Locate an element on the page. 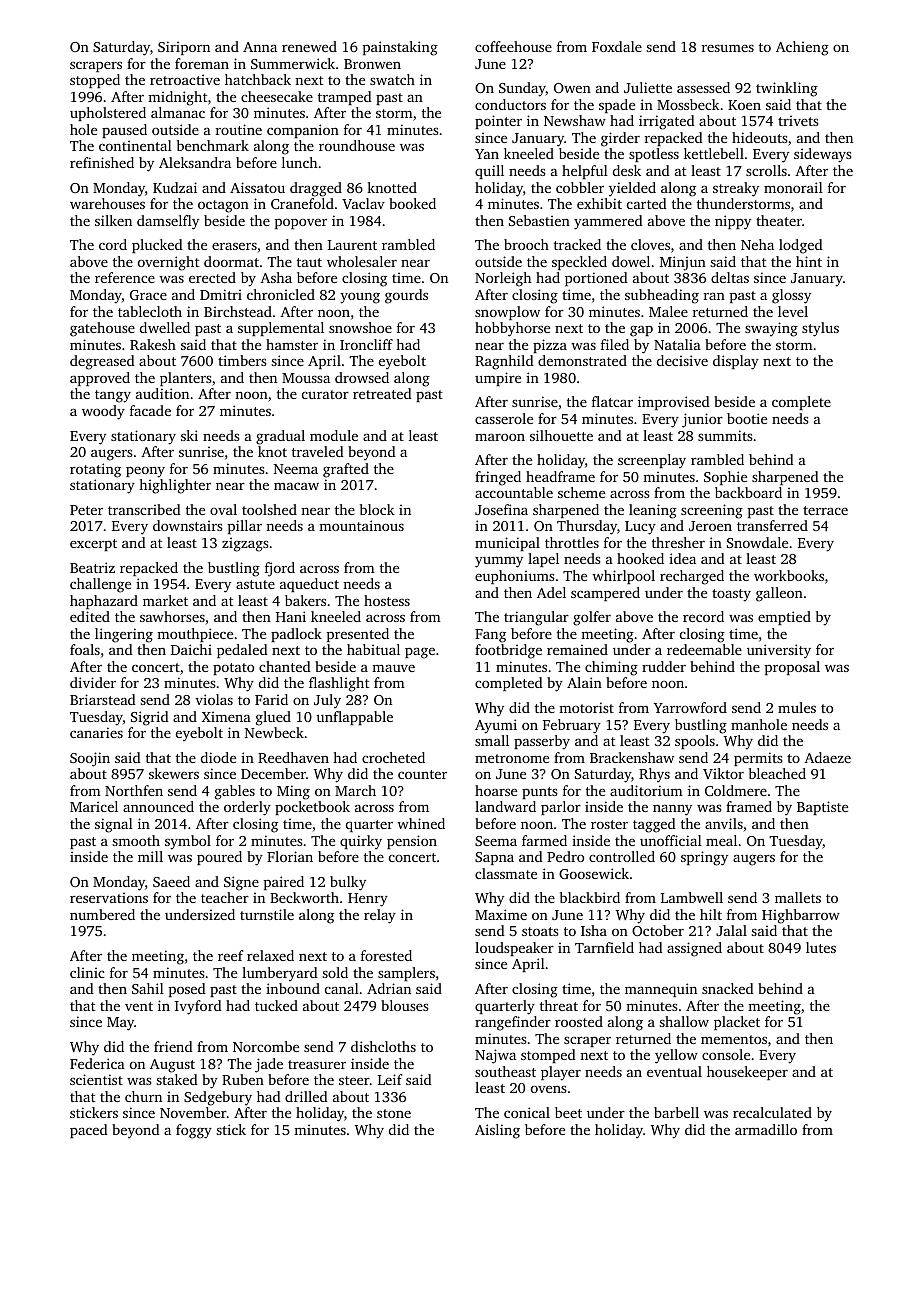 Image resolution: width=924 pixels, height=1308 pixels. silken is located at coordinates (113, 220).
